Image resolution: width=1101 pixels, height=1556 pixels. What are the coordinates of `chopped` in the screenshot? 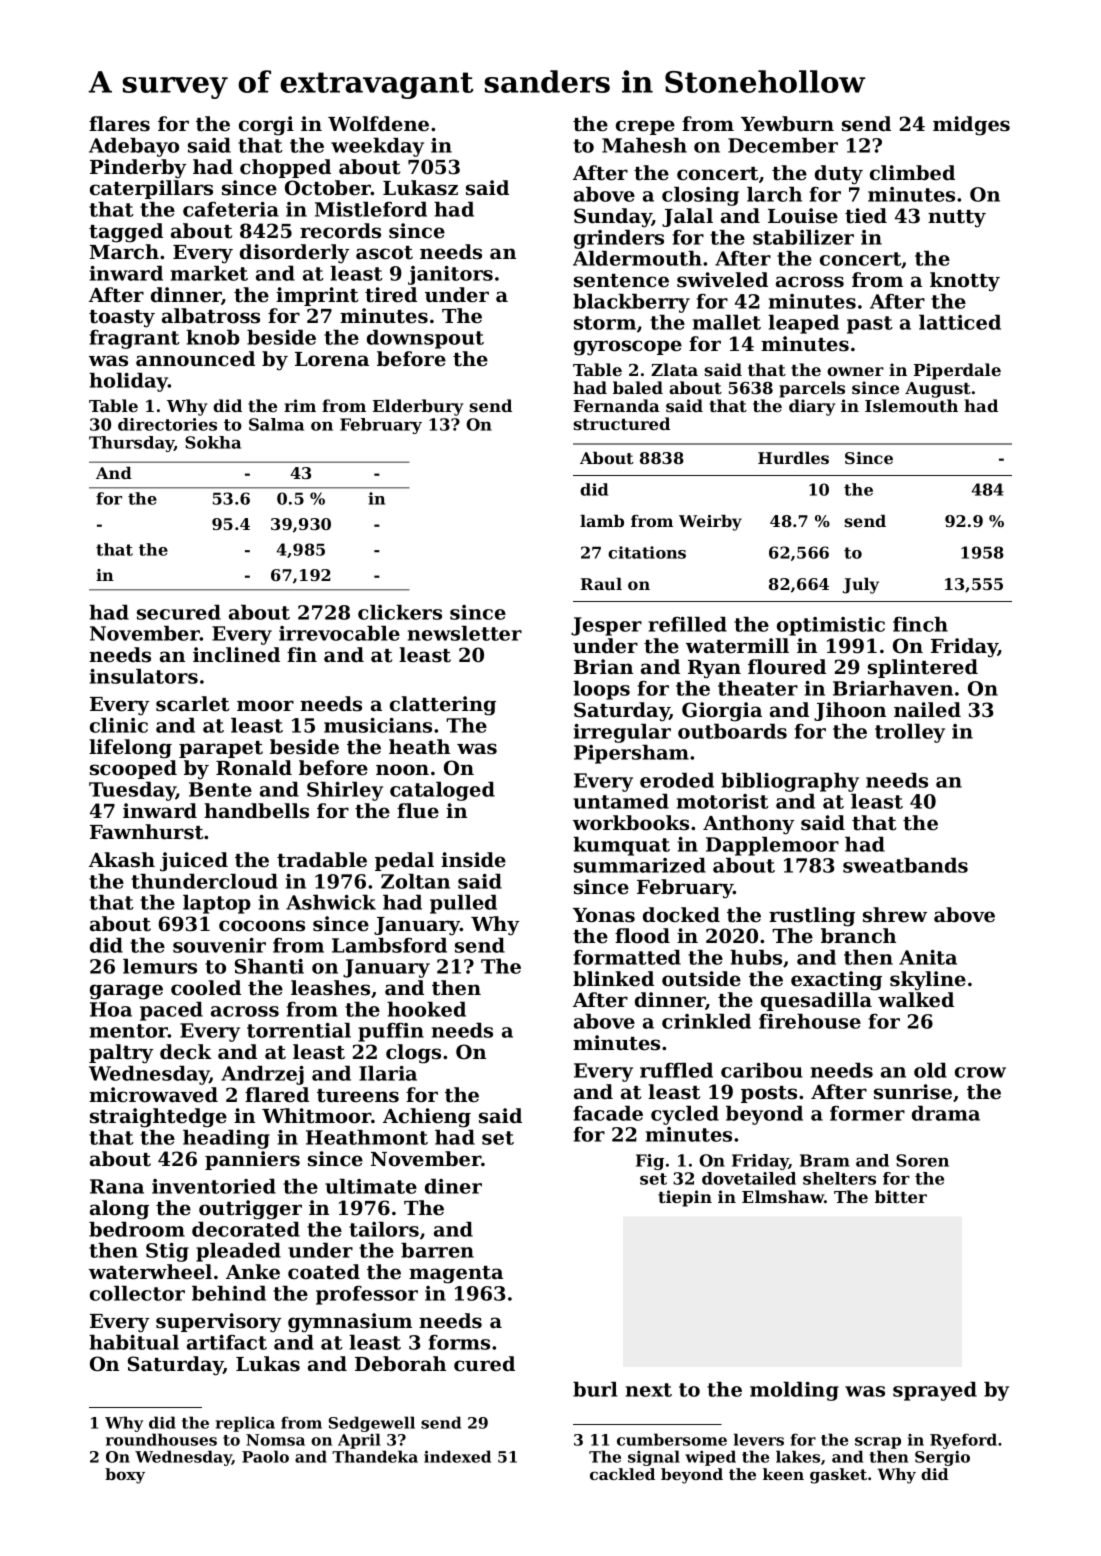 It's located at (285, 168).
